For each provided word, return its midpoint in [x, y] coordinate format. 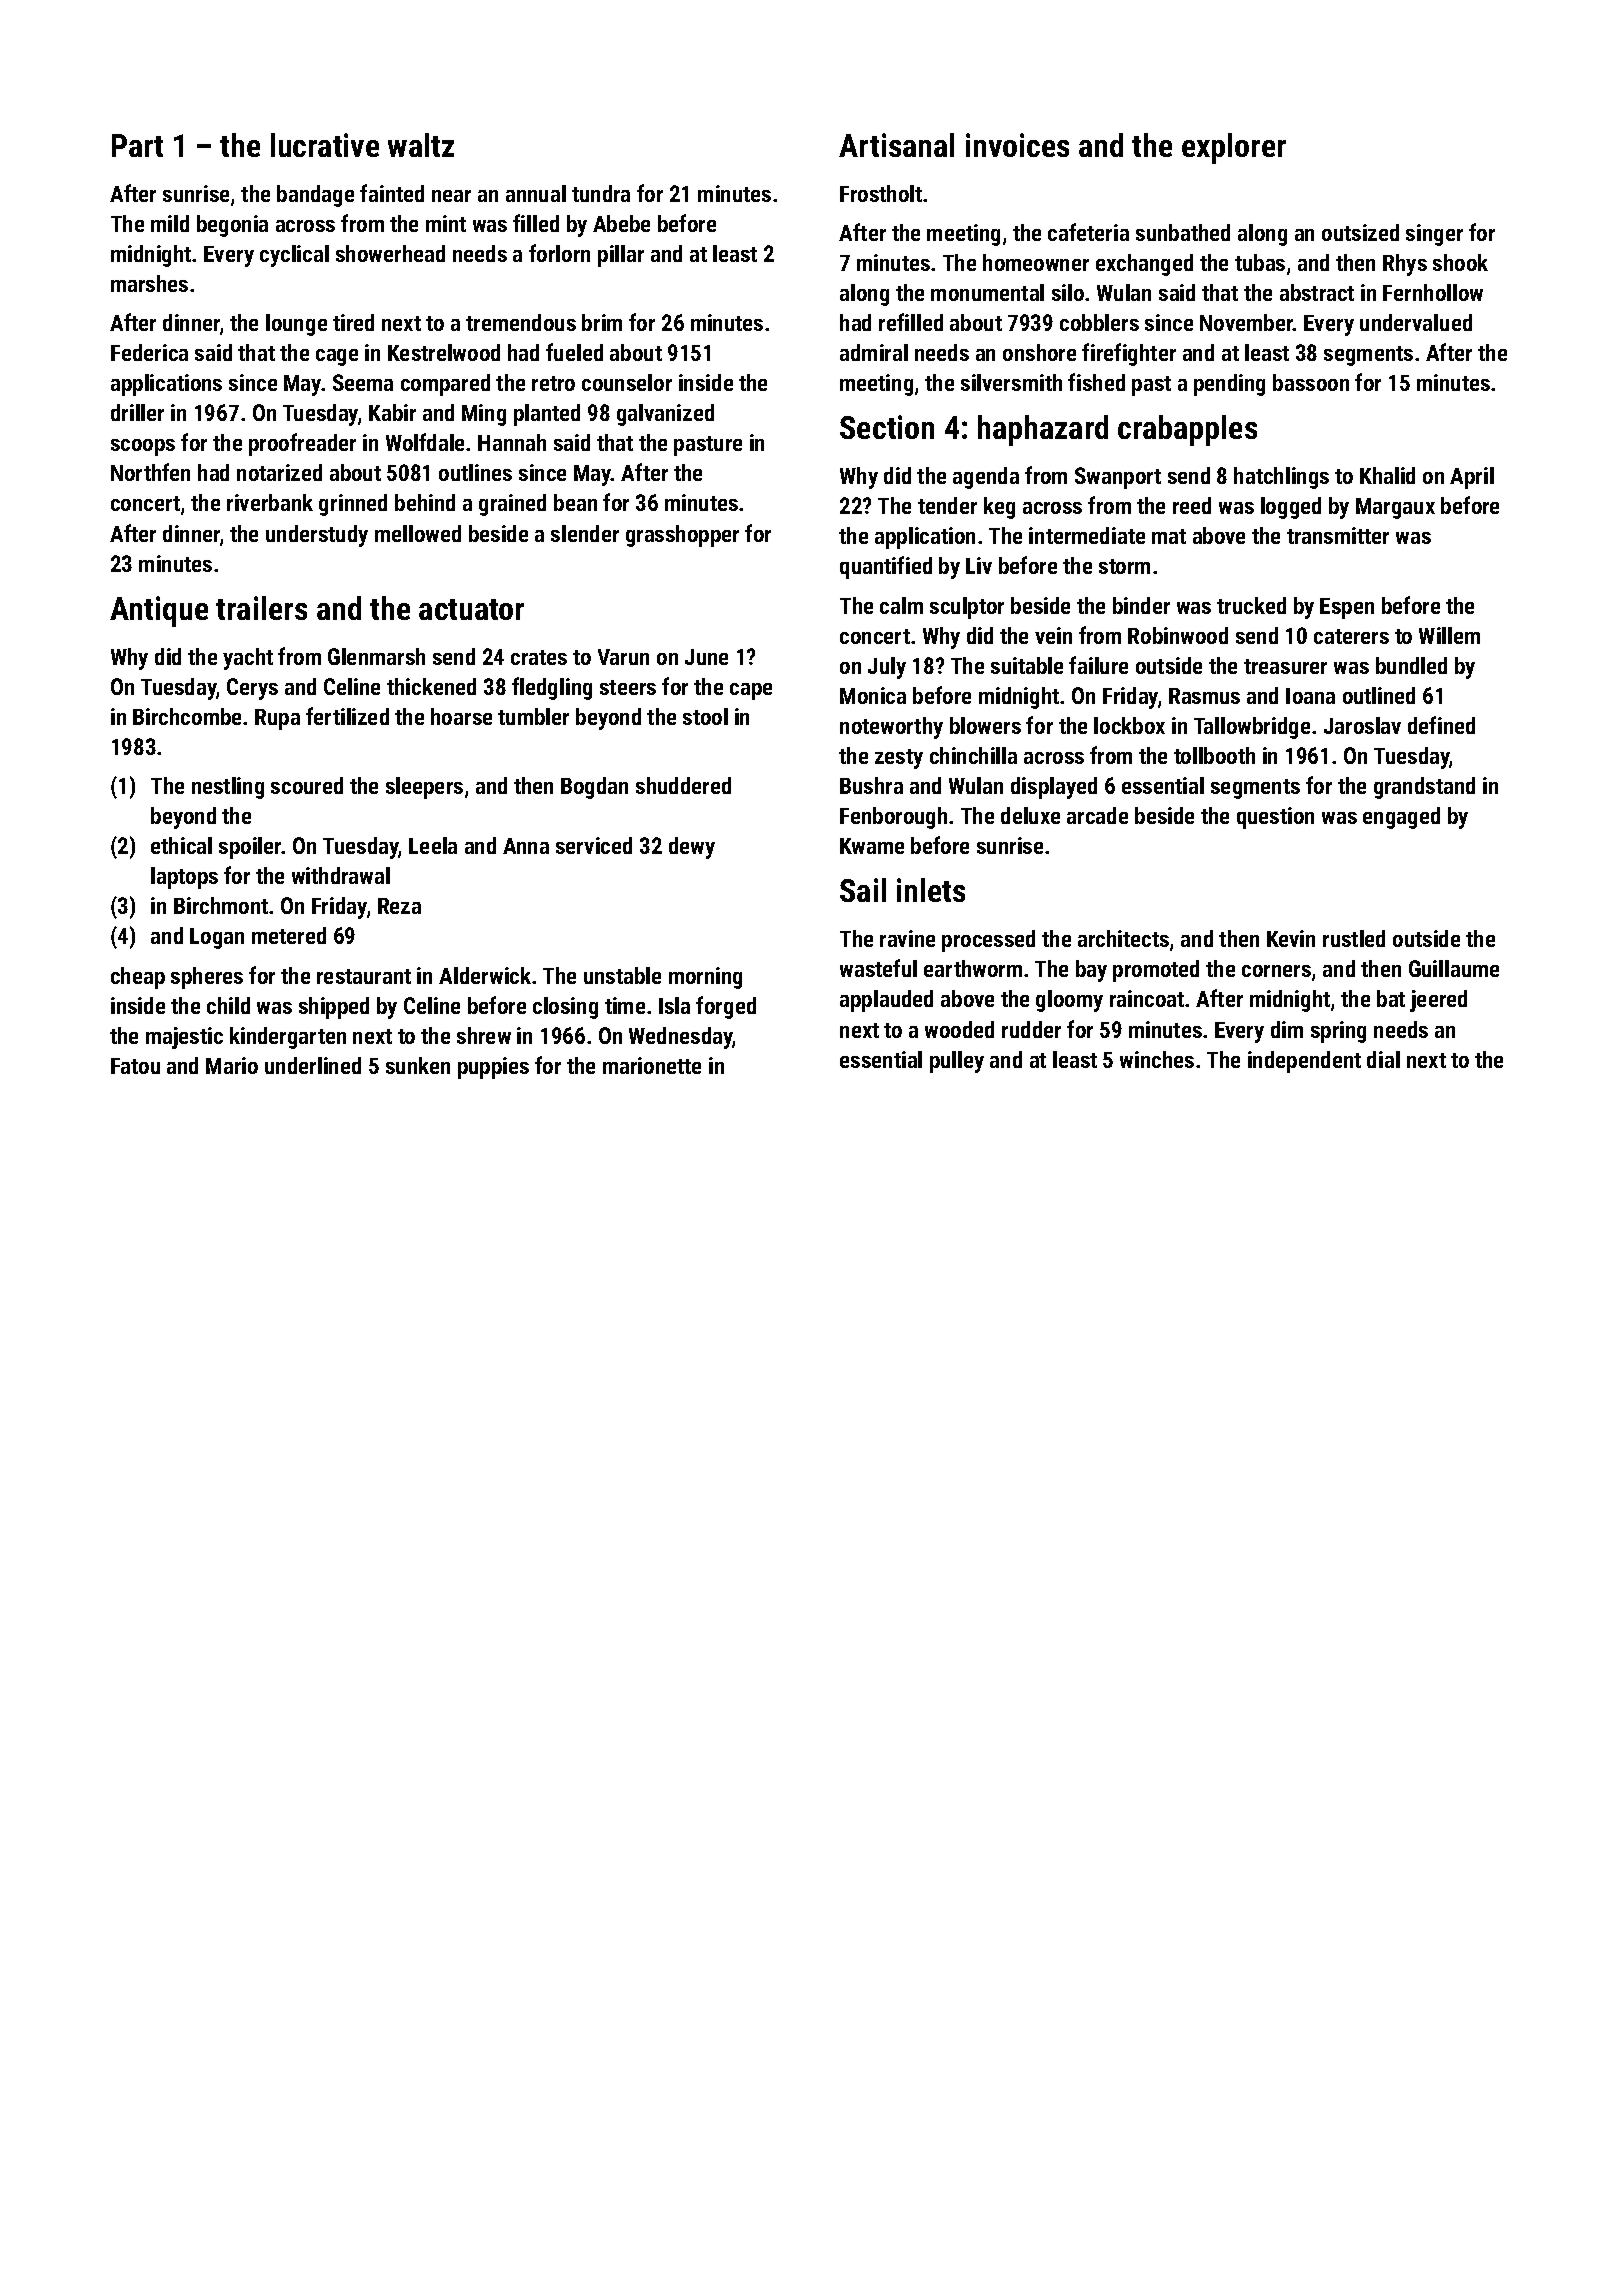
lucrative [325, 145]
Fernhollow [1433, 292]
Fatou [135, 1066]
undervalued [1416, 322]
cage [337, 357]
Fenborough [893, 818]
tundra [601, 193]
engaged [1401, 818]
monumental [987, 292]
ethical [181, 845]
